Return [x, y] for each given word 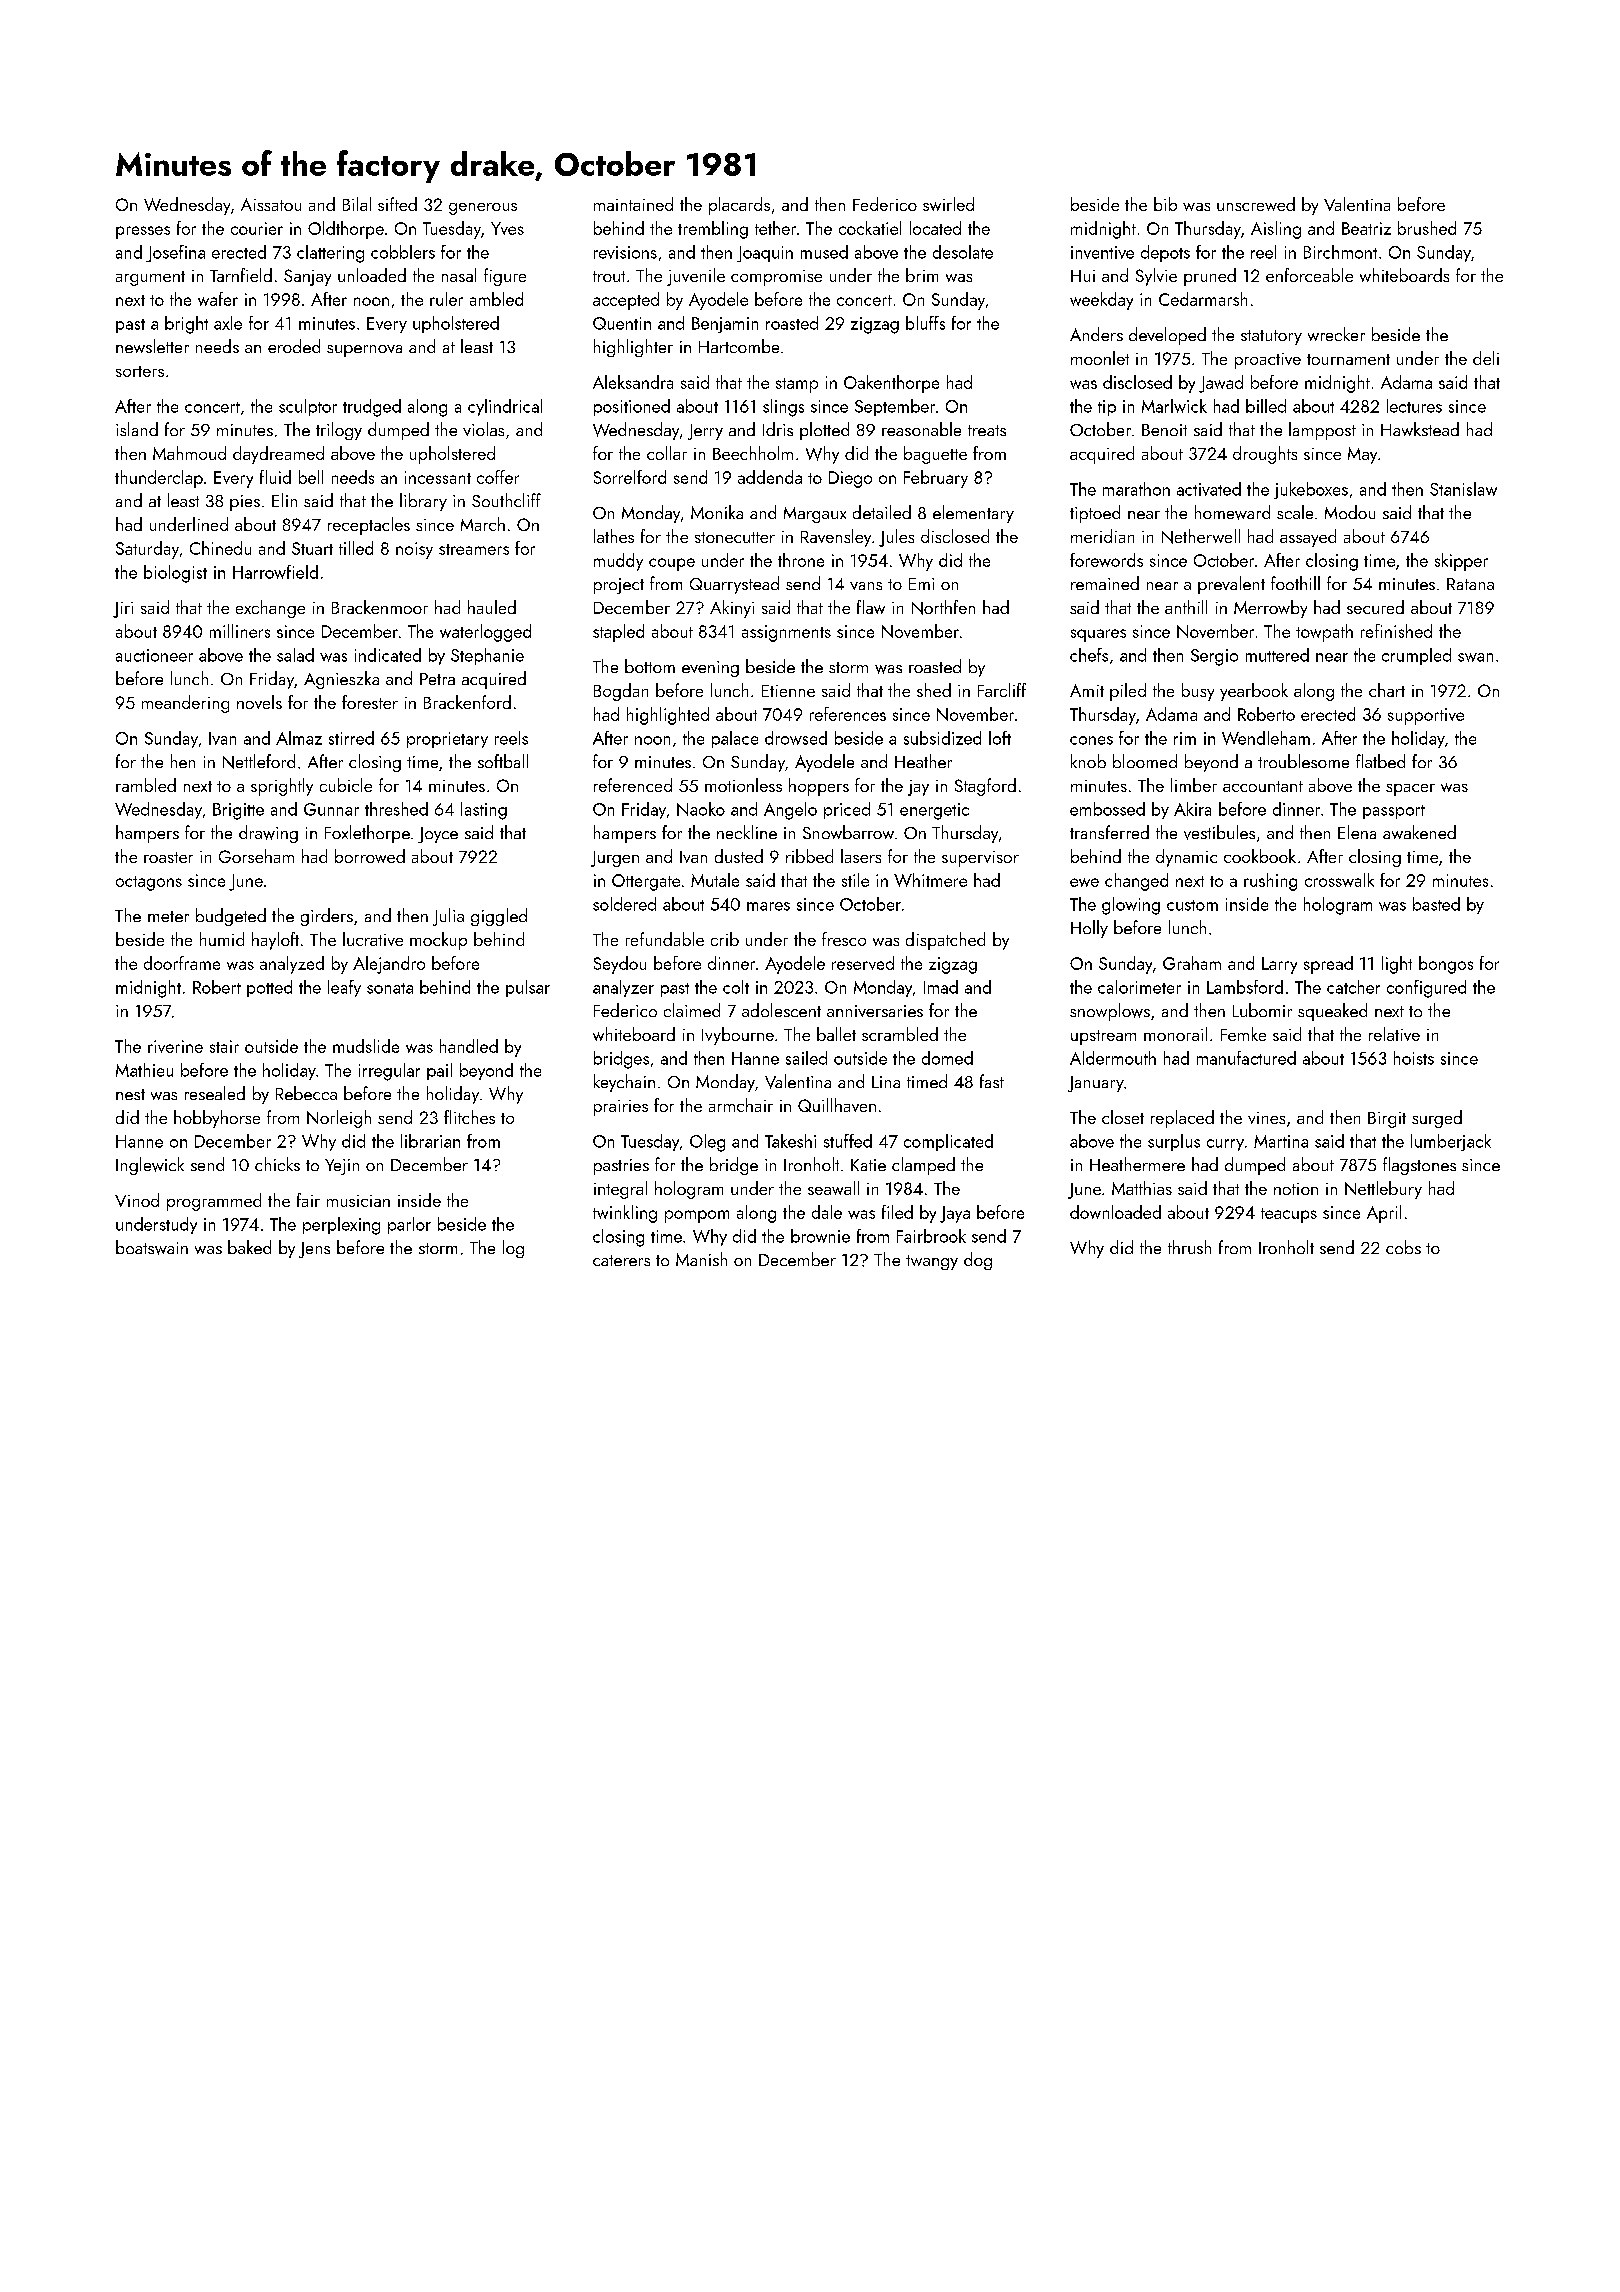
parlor [409, 1225]
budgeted [231, 917]
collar [667, 453]
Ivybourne [738, 1036]
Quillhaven [837, 1105]
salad [295, 655]
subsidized [942, 738]
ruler [446, 299]
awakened [1419, 832]
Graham [1192, 963]
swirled [948, 204]
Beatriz [1366, 228]
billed [1266, 406]
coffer [498, 477]
